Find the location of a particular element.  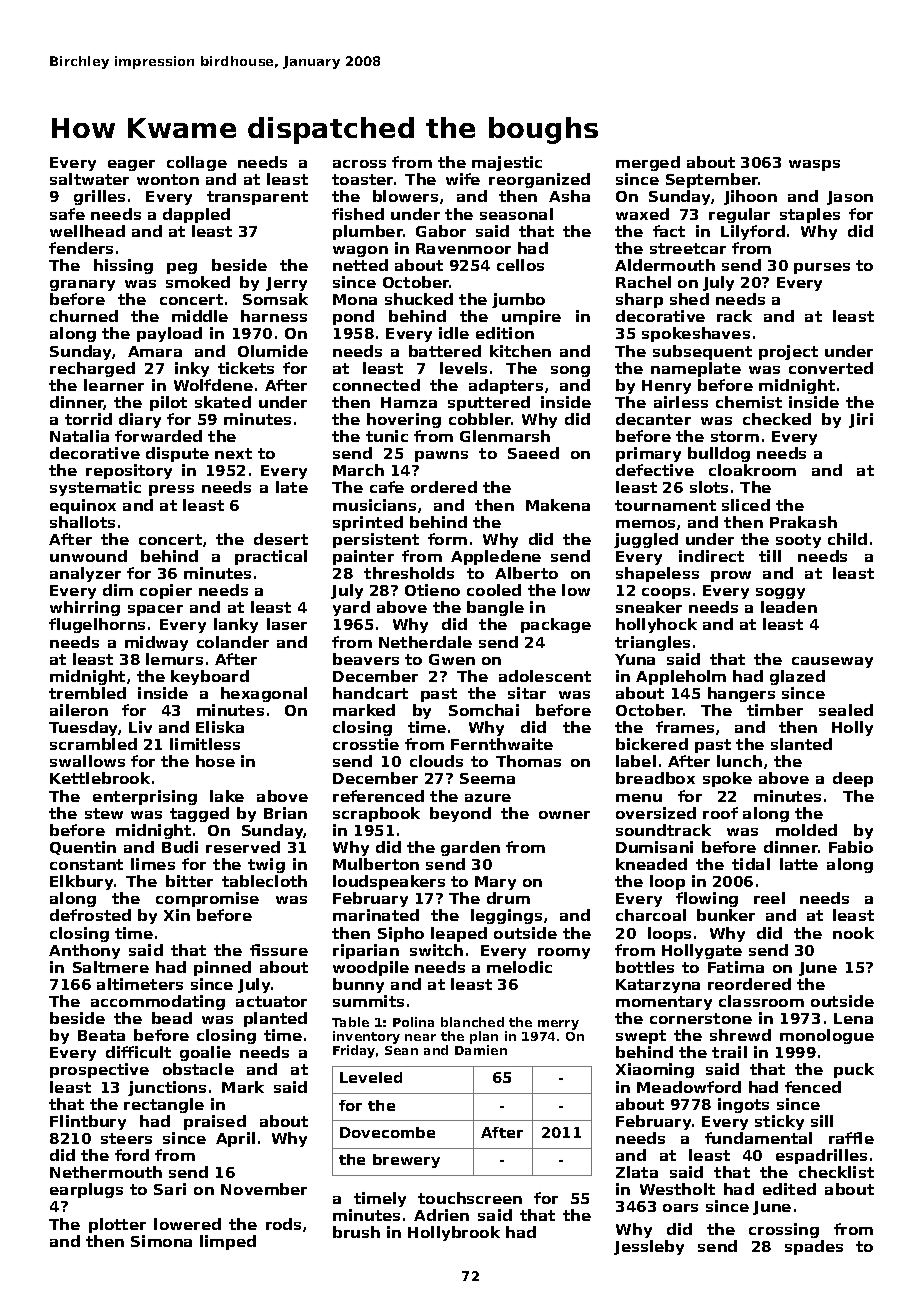

across is located at coordinates (359, 164).
